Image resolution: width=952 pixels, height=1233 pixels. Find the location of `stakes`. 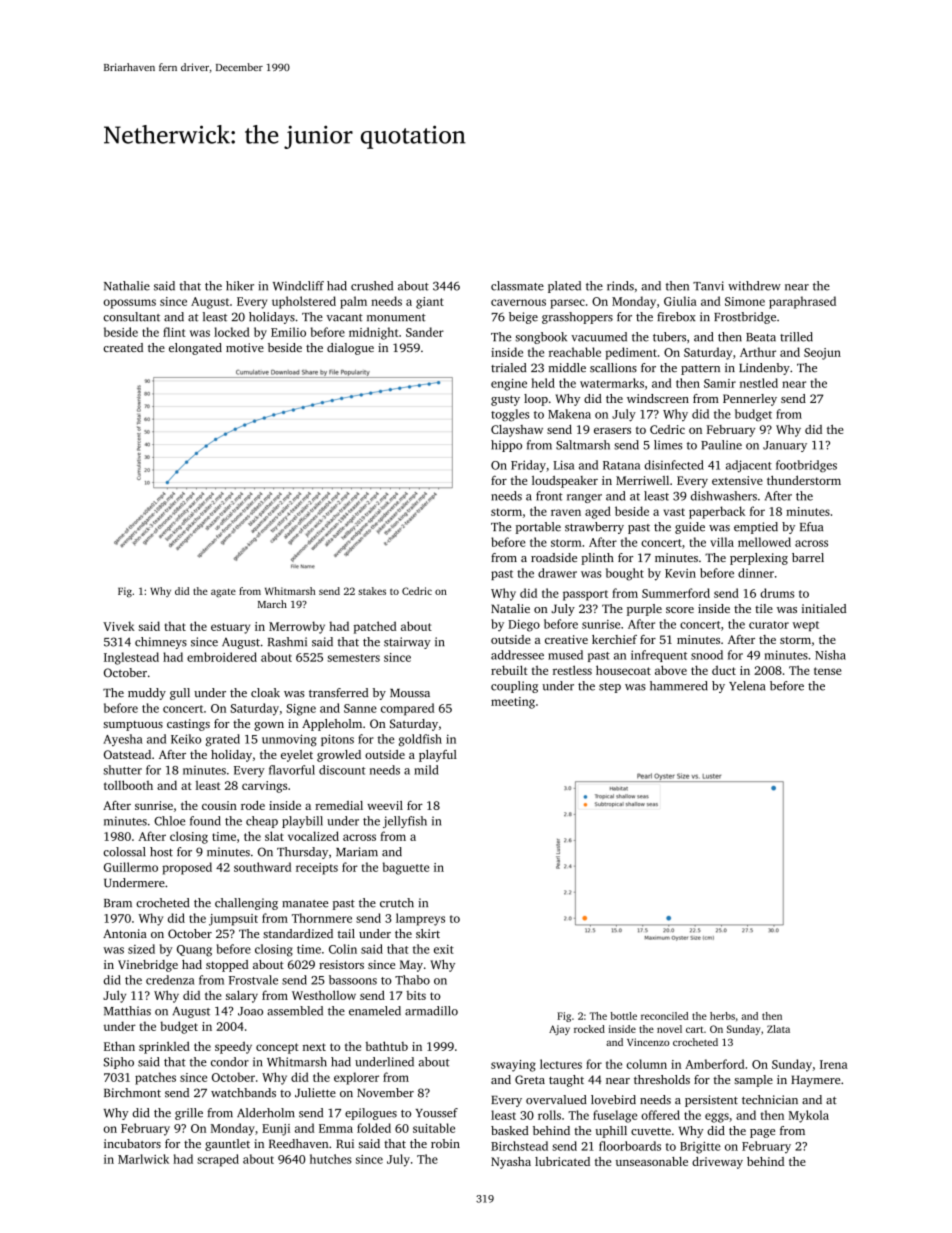

stakes is located at coordinates (372, 591).
